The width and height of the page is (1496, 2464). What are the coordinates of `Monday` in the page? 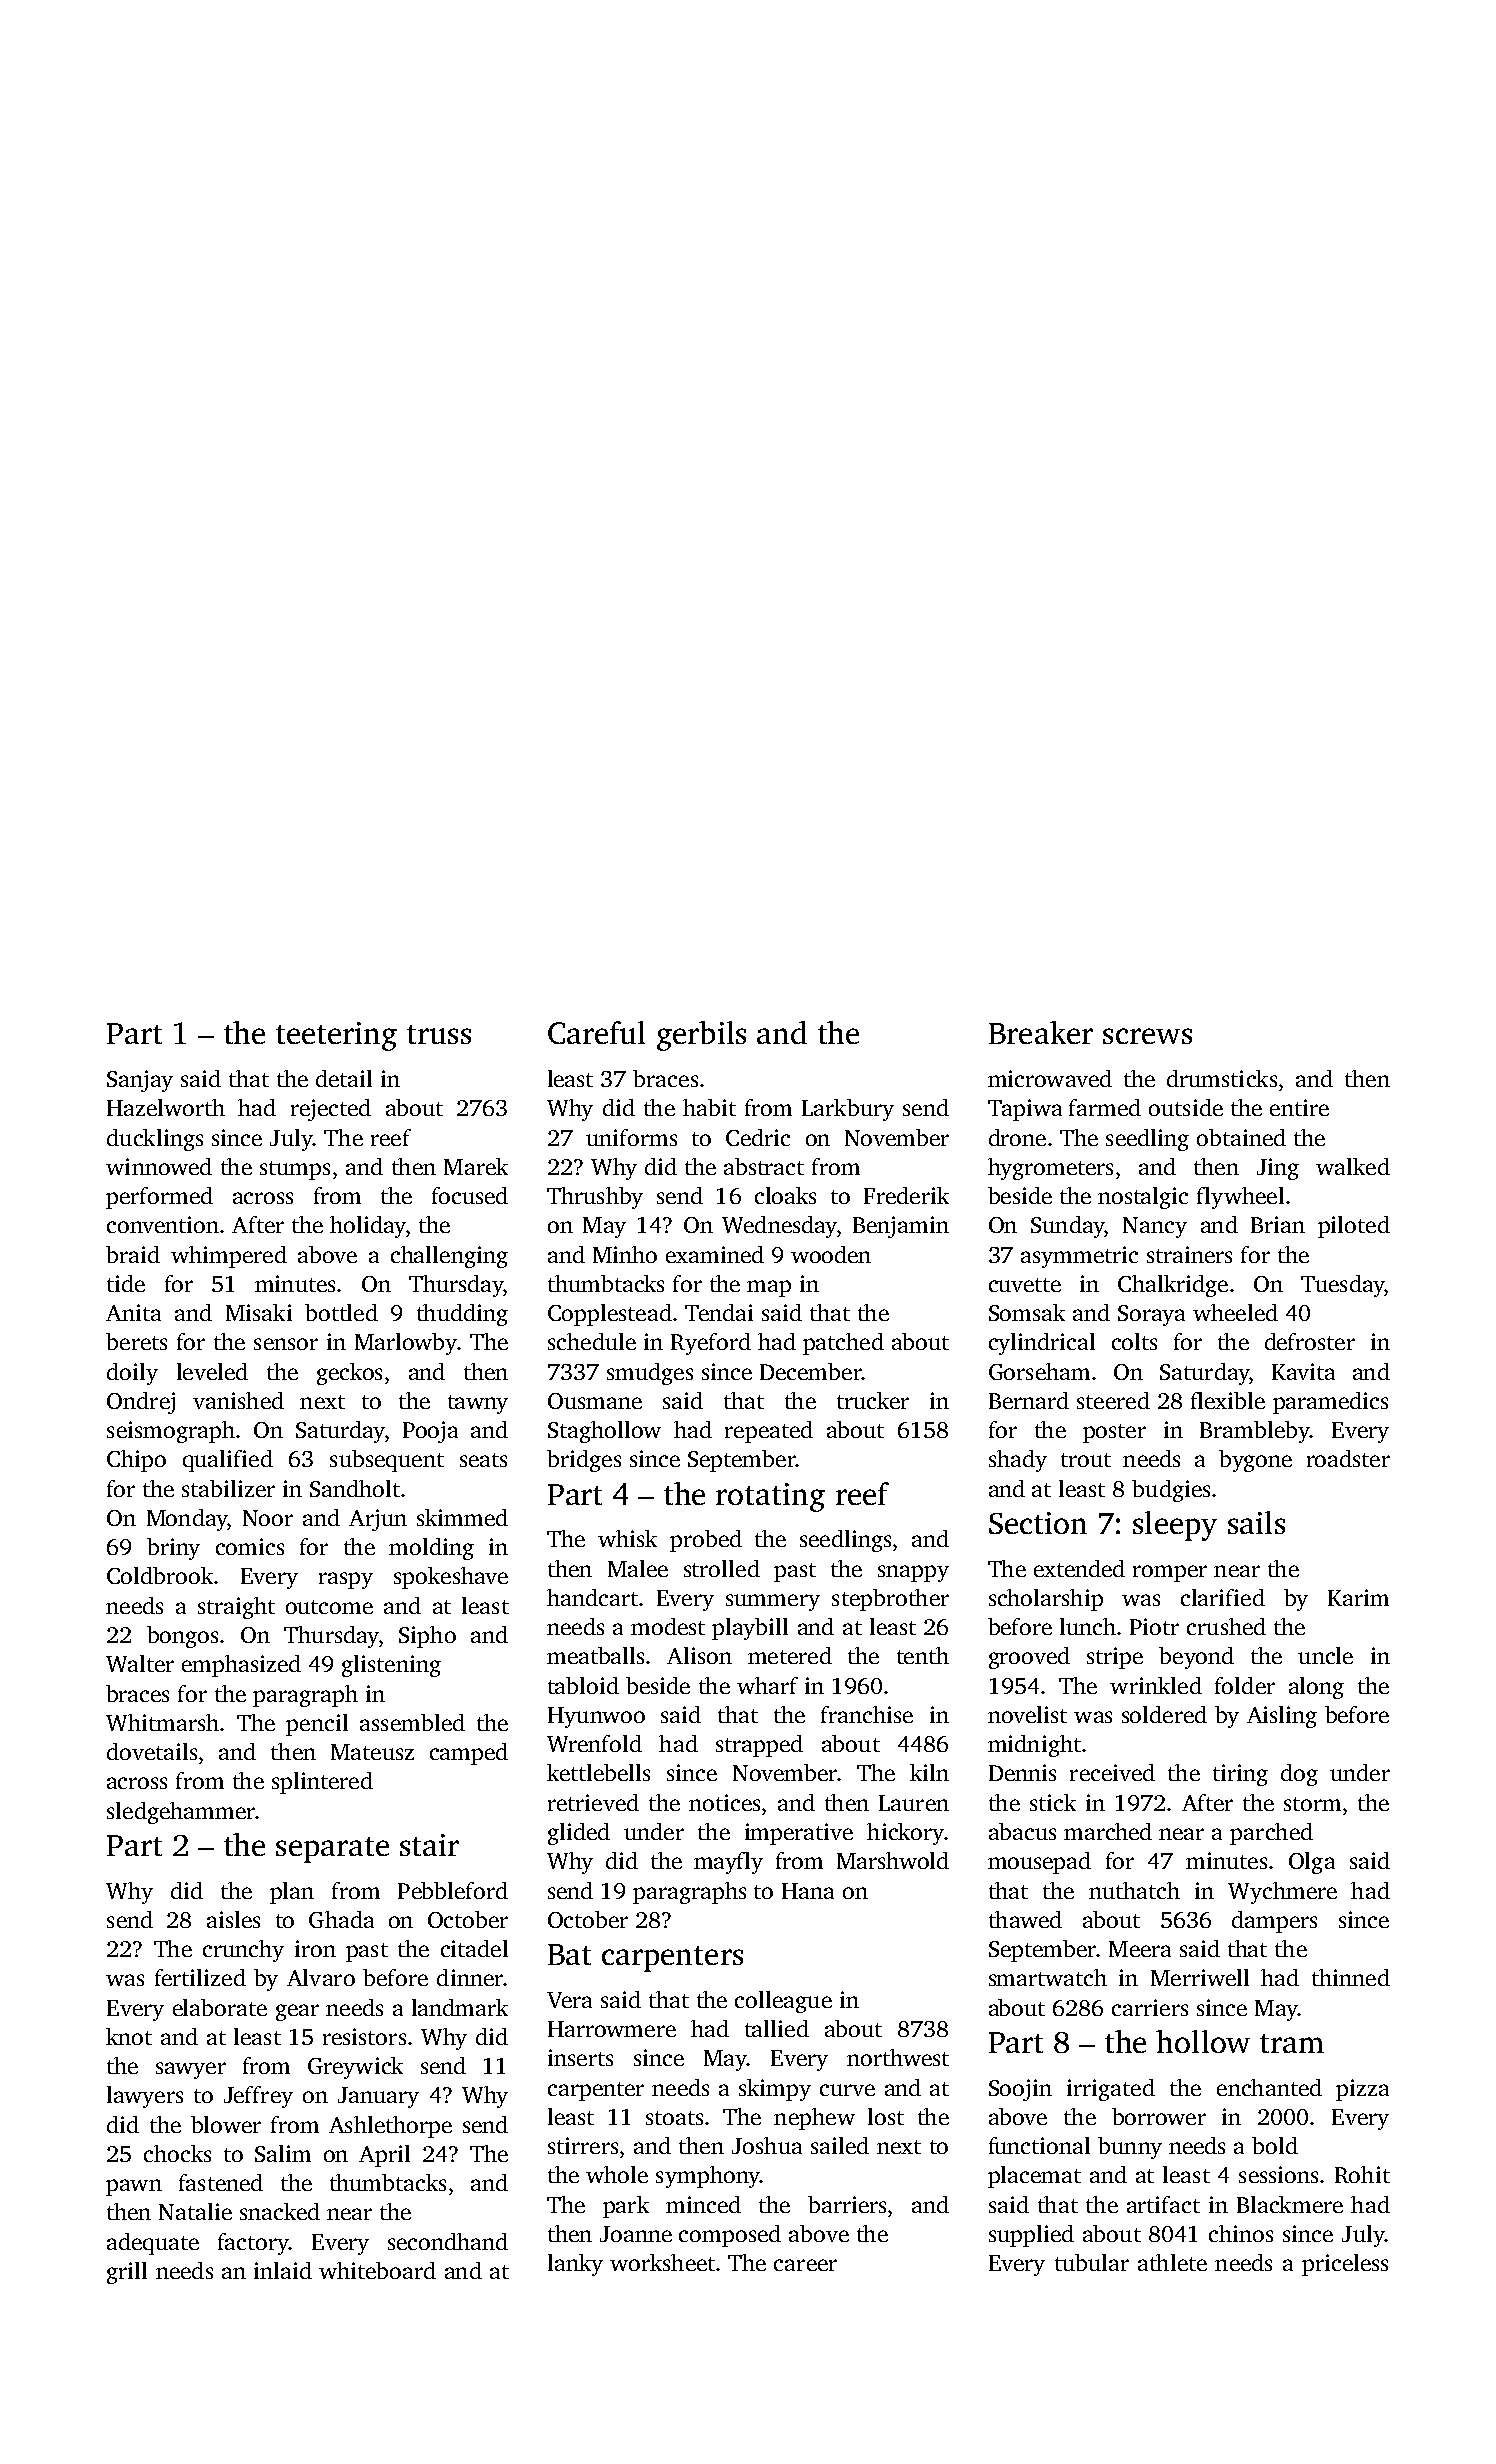 It's located at (187, 1520).
